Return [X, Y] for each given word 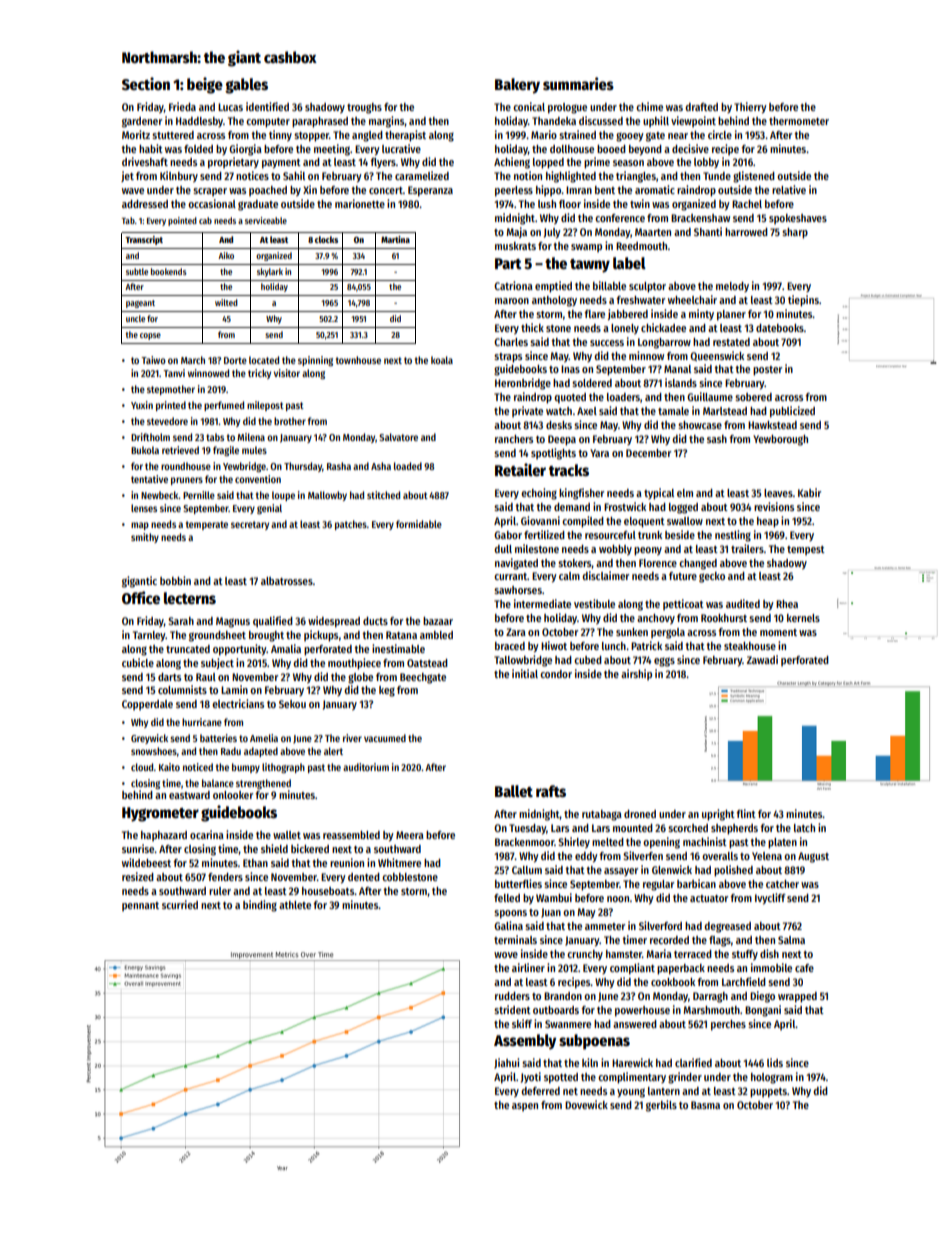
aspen [525, 1107]
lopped [548, 163]
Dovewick [586, 1104]
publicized [792, 412]
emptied [553, 287]
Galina [508, 925]
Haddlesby [199, 122]
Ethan [255, 863]
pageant [140, 304]
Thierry [750, 108]
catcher [782, 884]
